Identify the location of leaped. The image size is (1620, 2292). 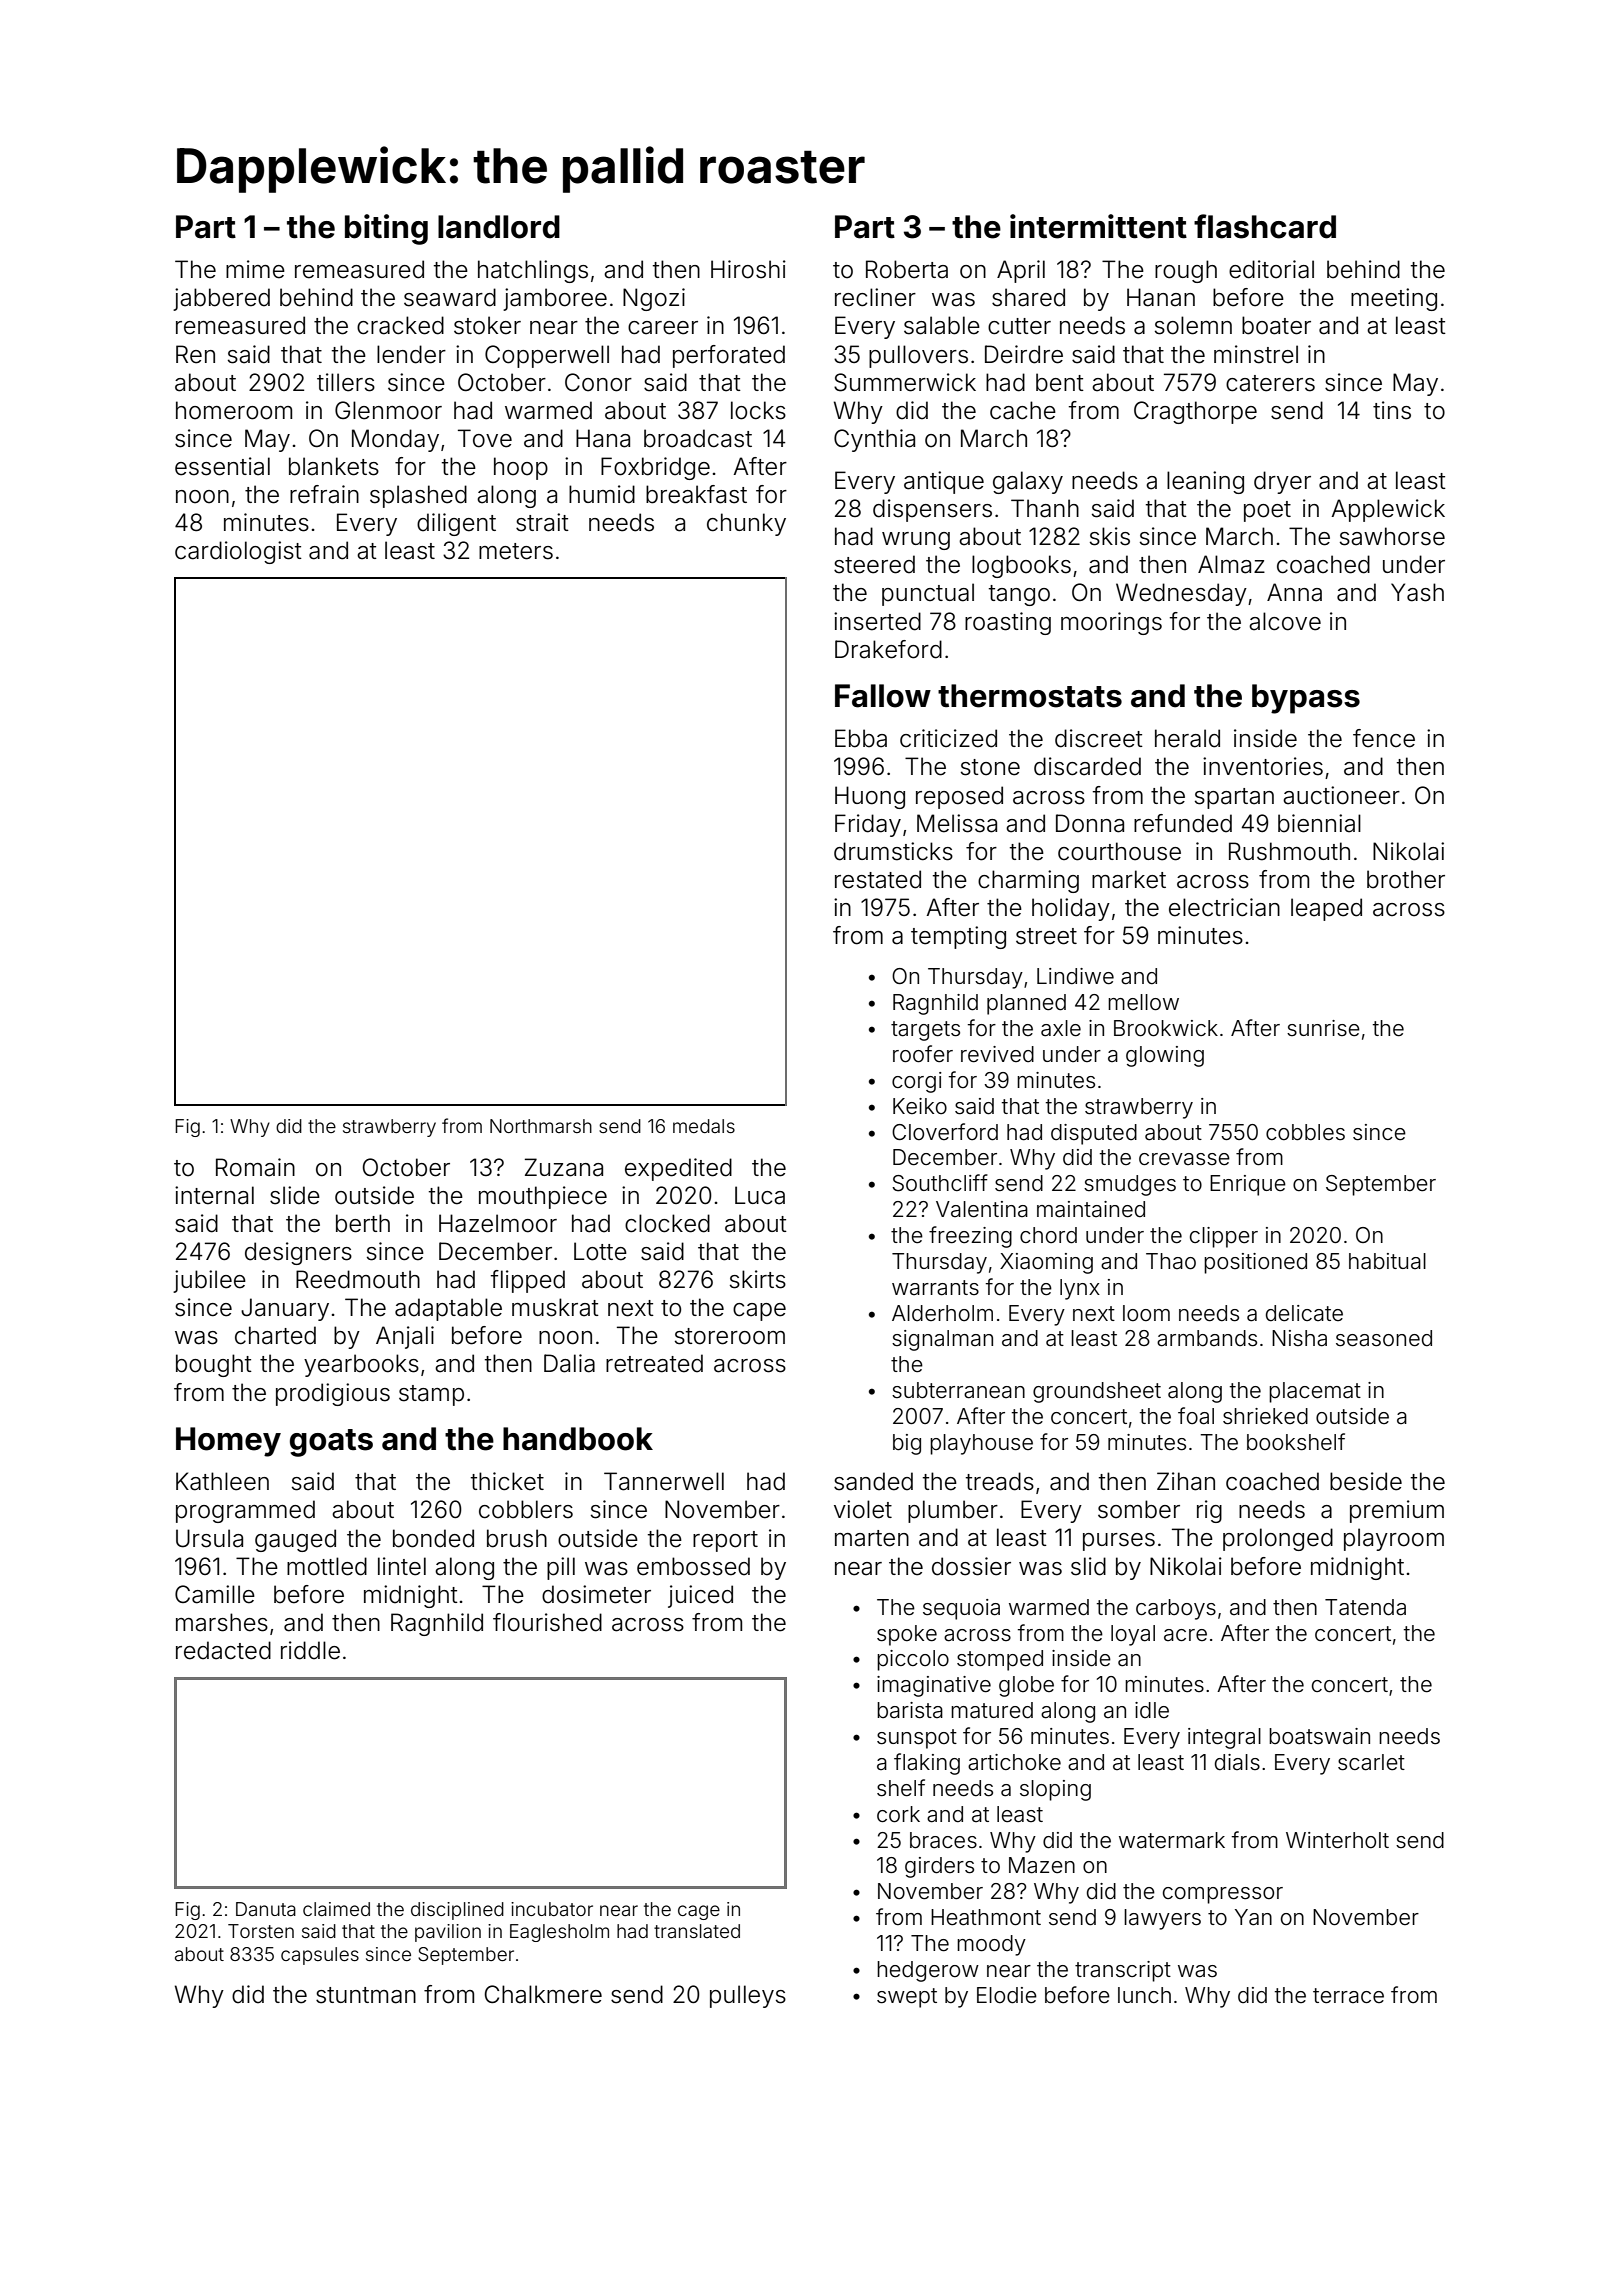
(1326, 909).
